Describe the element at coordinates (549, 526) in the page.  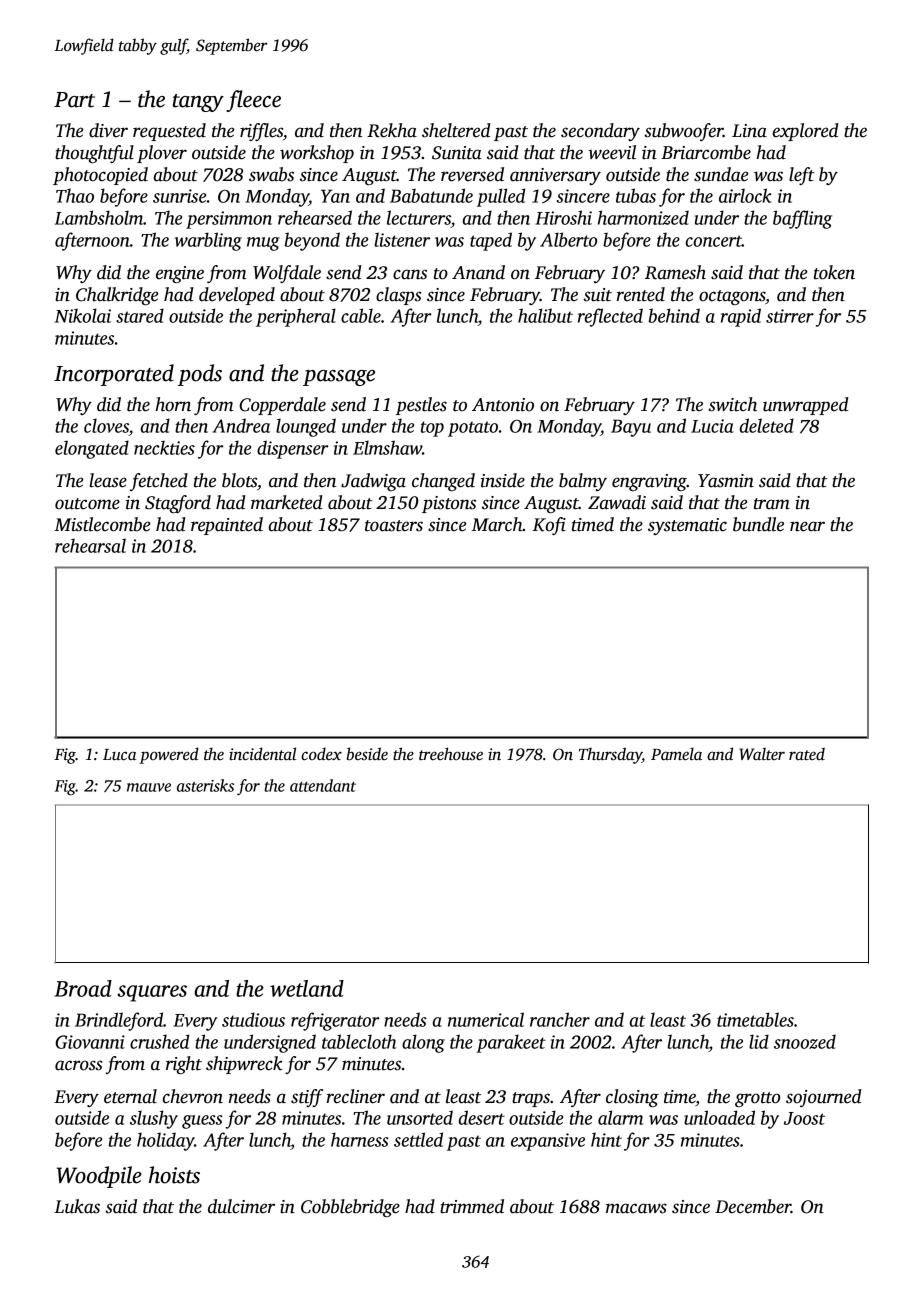
I see `Kofi` at that location.
